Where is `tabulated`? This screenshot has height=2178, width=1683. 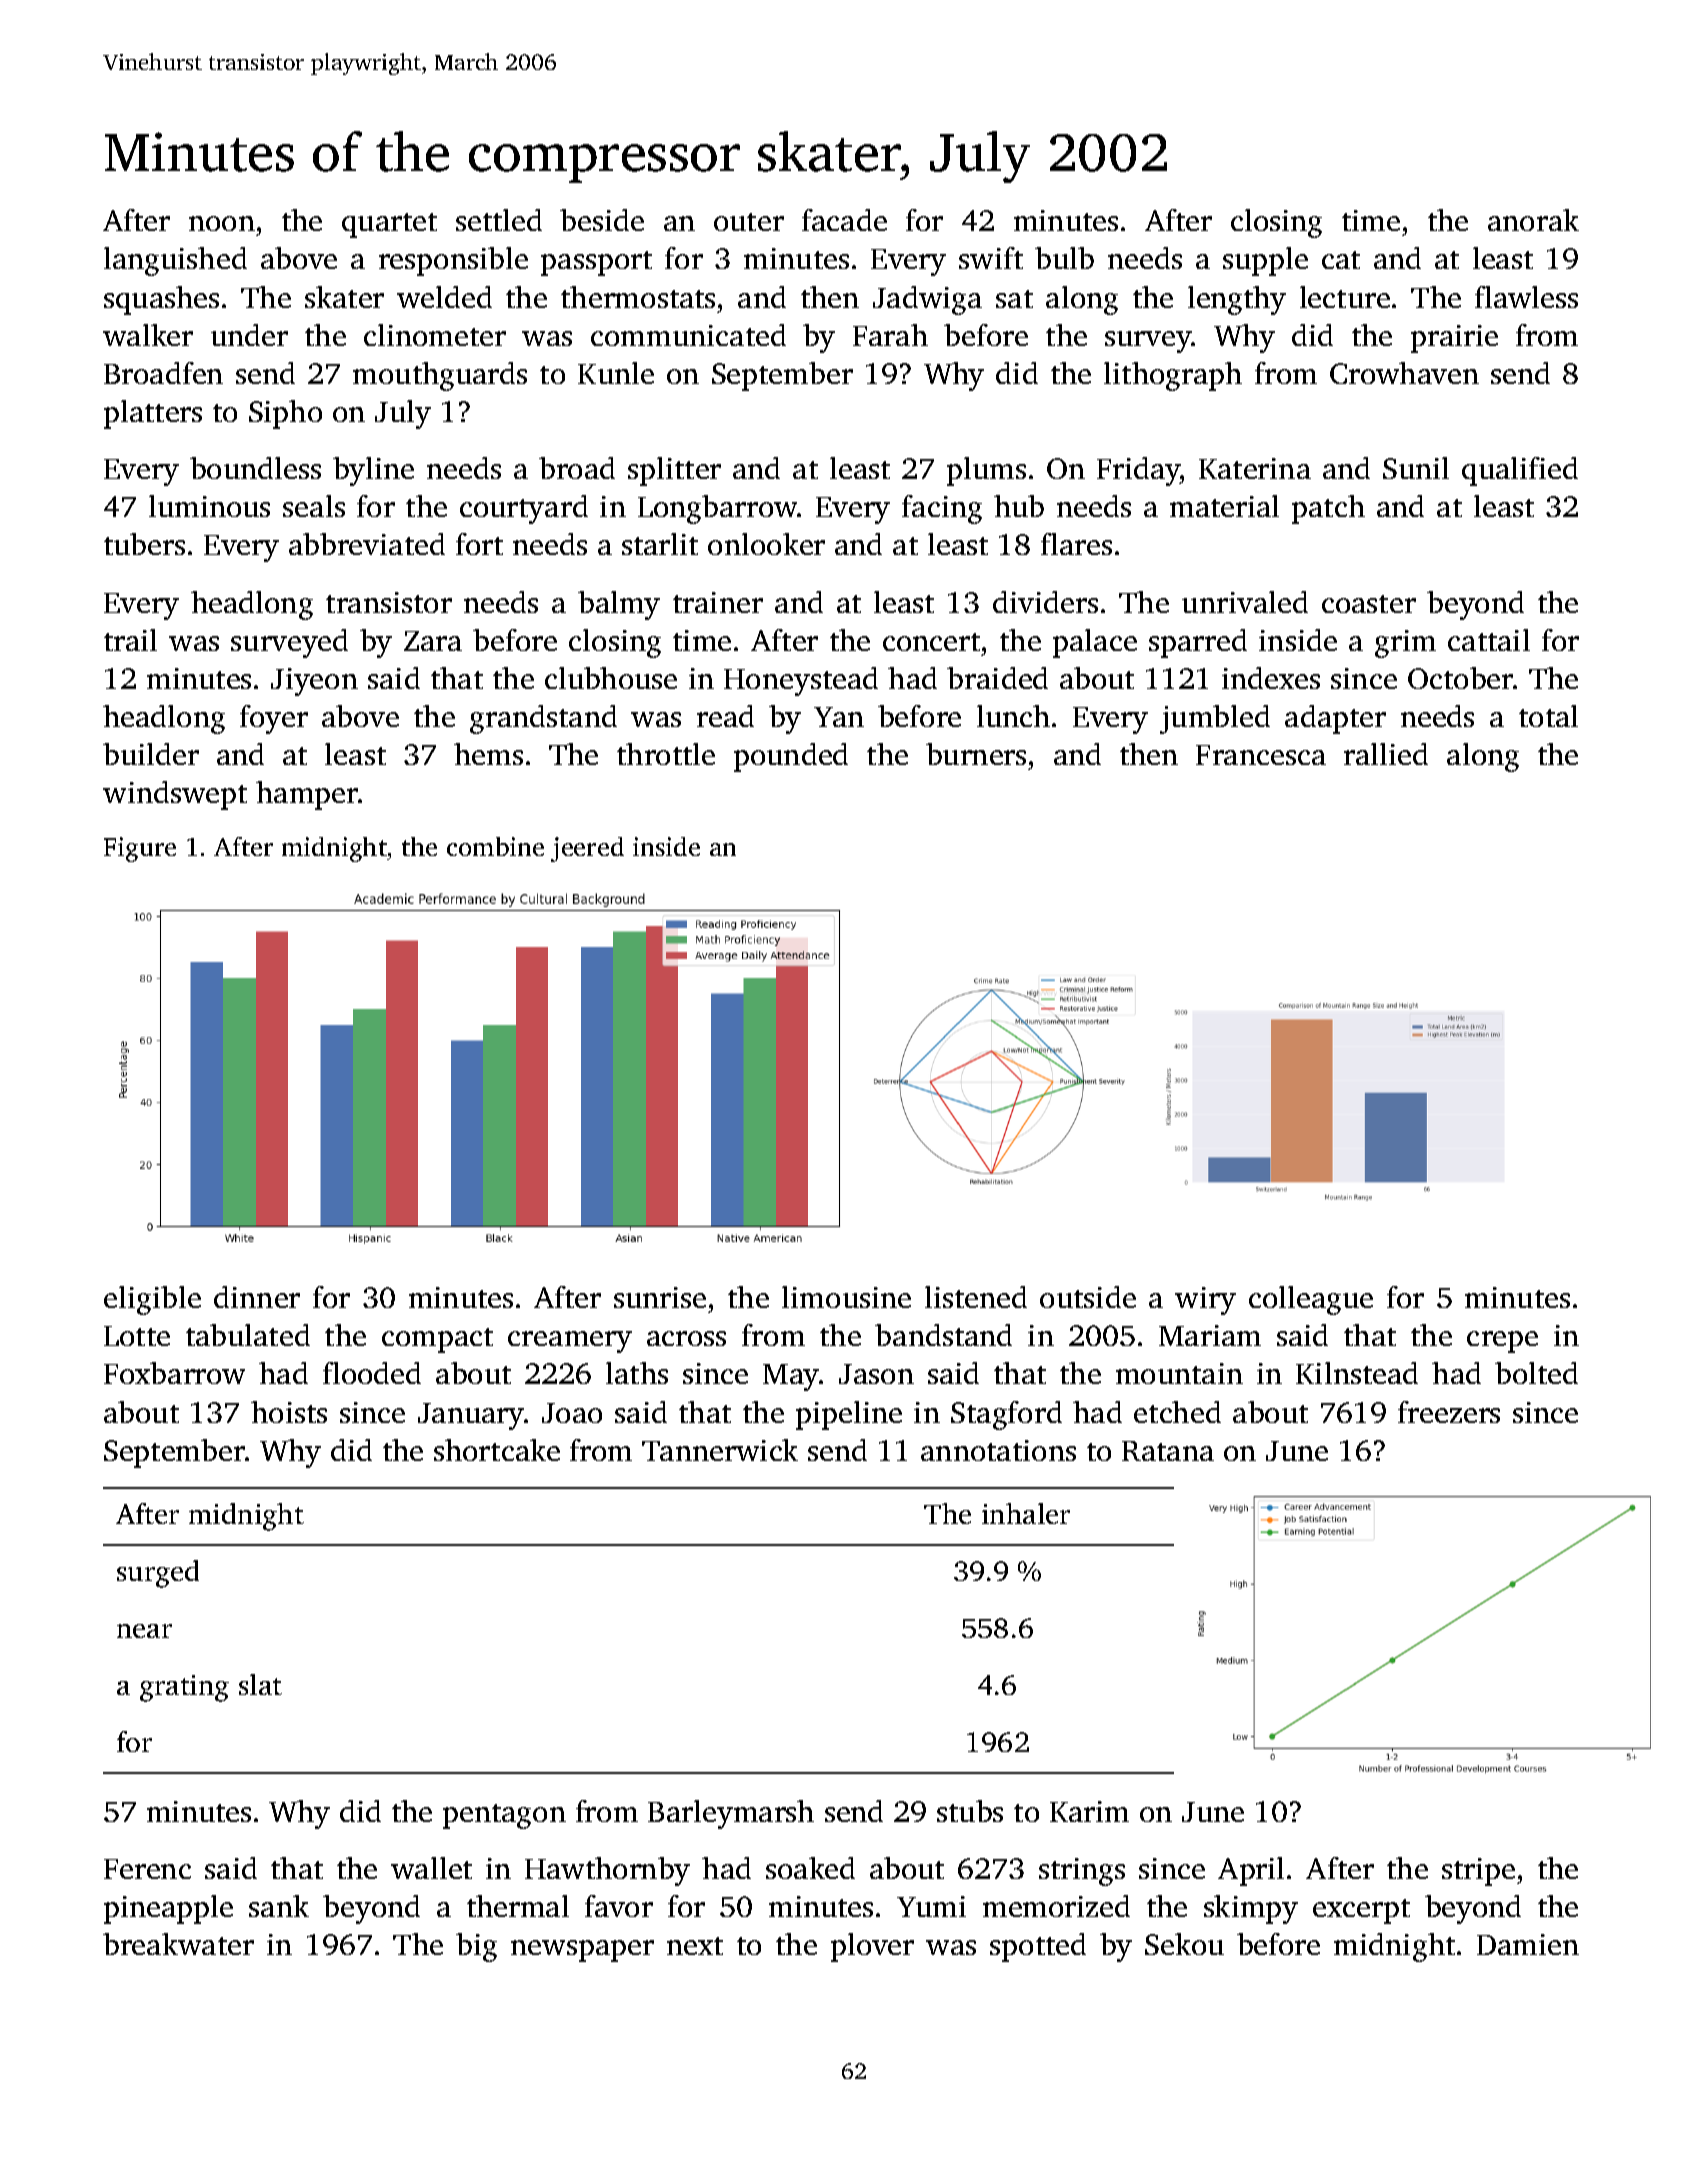
tabulated is located at coordinates (248, 1335).
